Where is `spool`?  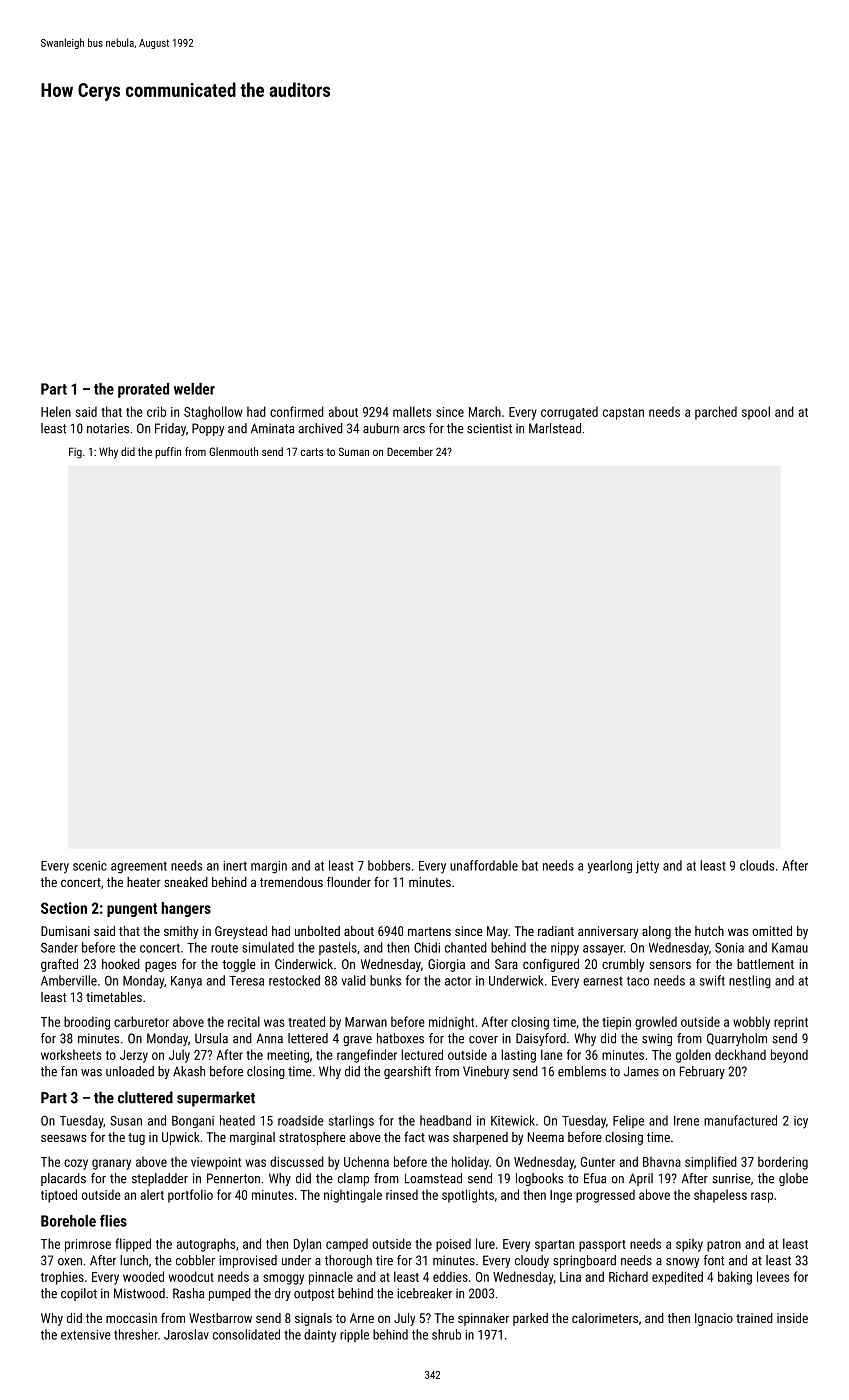
spool is located at coordinates (756, 413).
